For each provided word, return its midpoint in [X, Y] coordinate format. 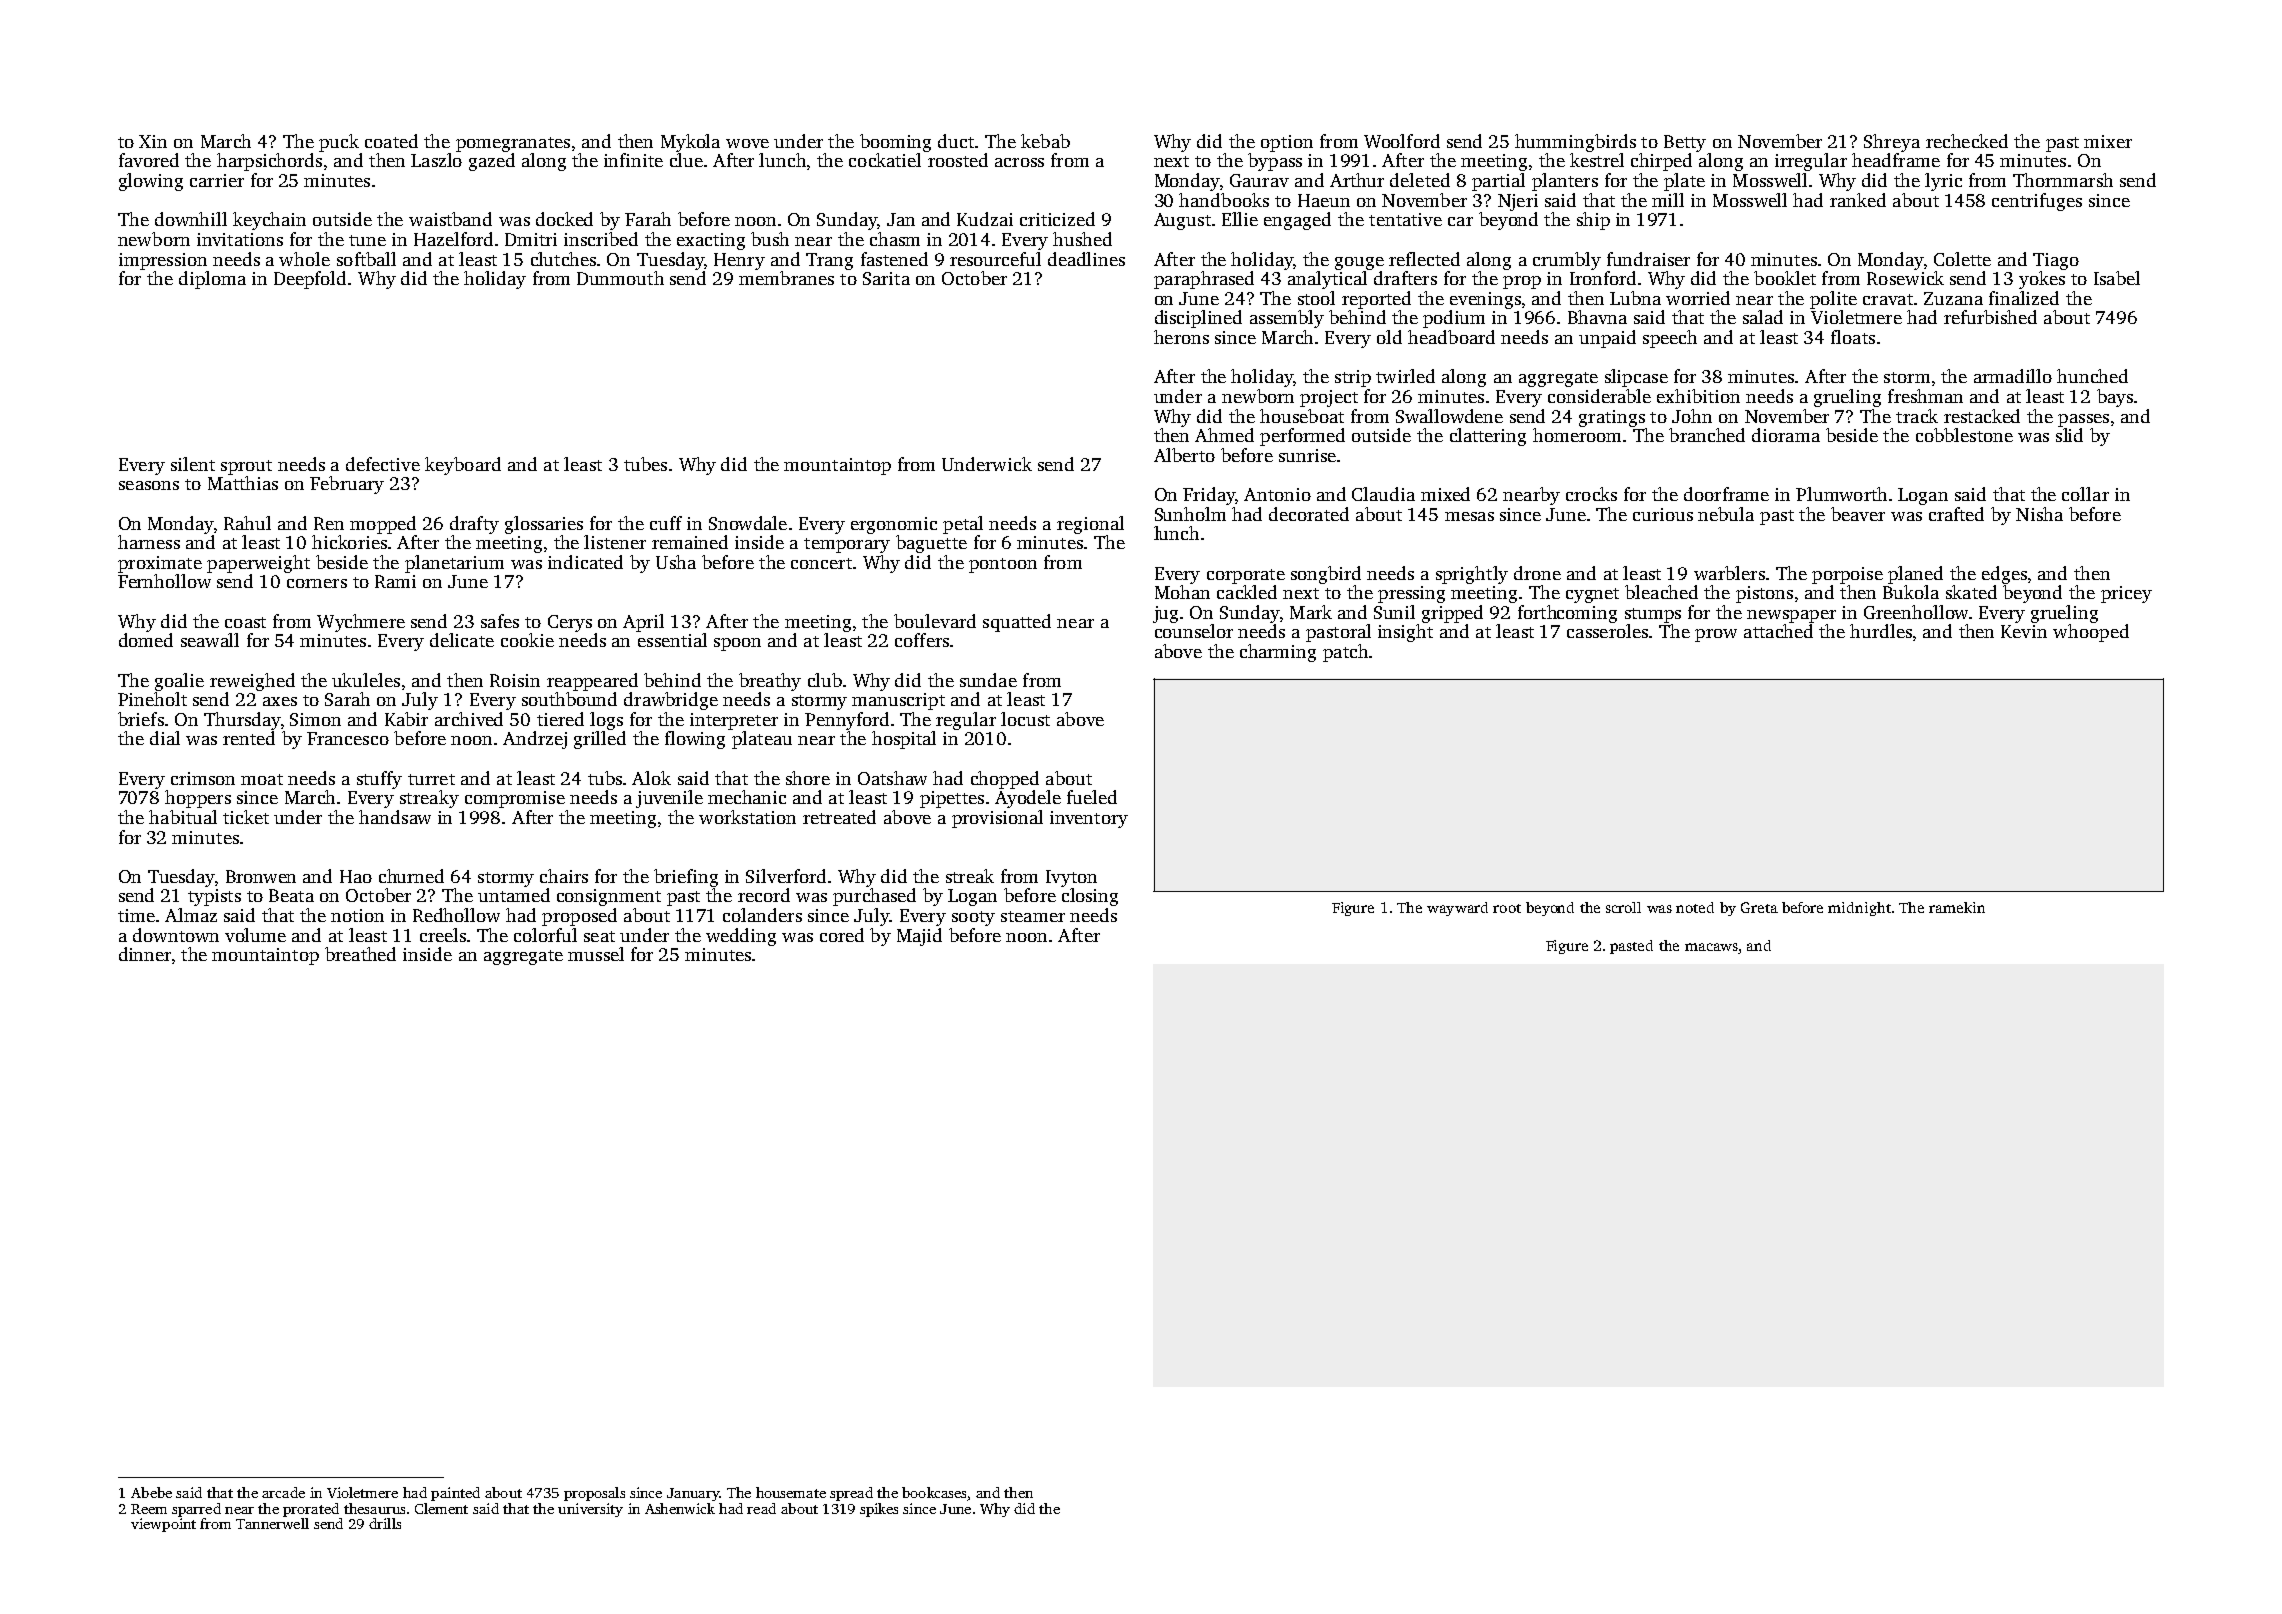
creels [443, 935]
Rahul [247, 523]
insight [1405, 633]
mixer [2108, 141]
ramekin [1957, 907]
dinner [145, 954]
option [1287, 143]
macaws [1711, 947]
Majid [919, 937]
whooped [2091, 633]
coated [391, 141]
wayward [1457, 909]
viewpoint [163, 1525]
